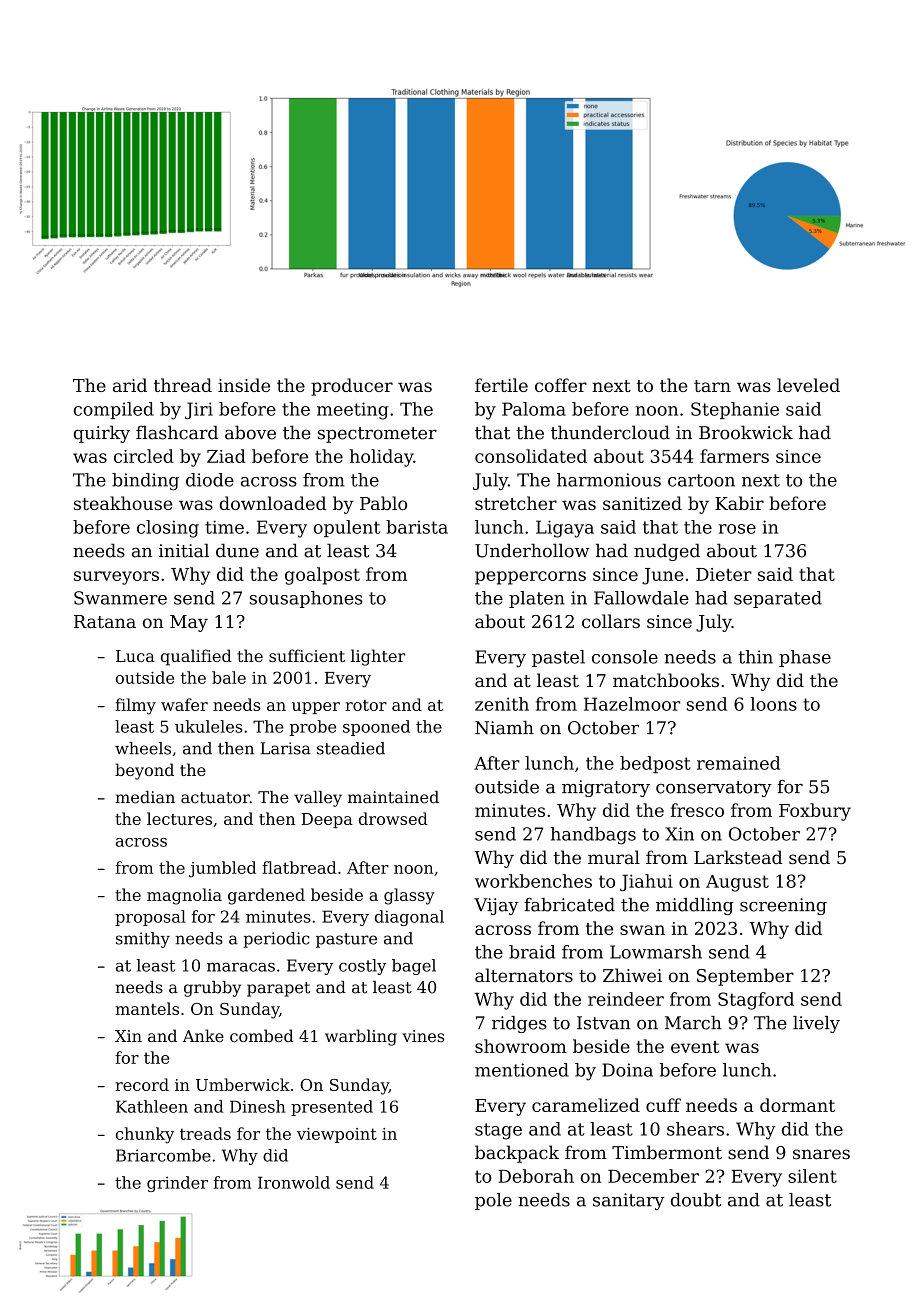 The height and width of the screenshot is (1314, 924). Describe the element at coordinates (610, 432) in the screenshot. I see `thundercloud` at that location.
